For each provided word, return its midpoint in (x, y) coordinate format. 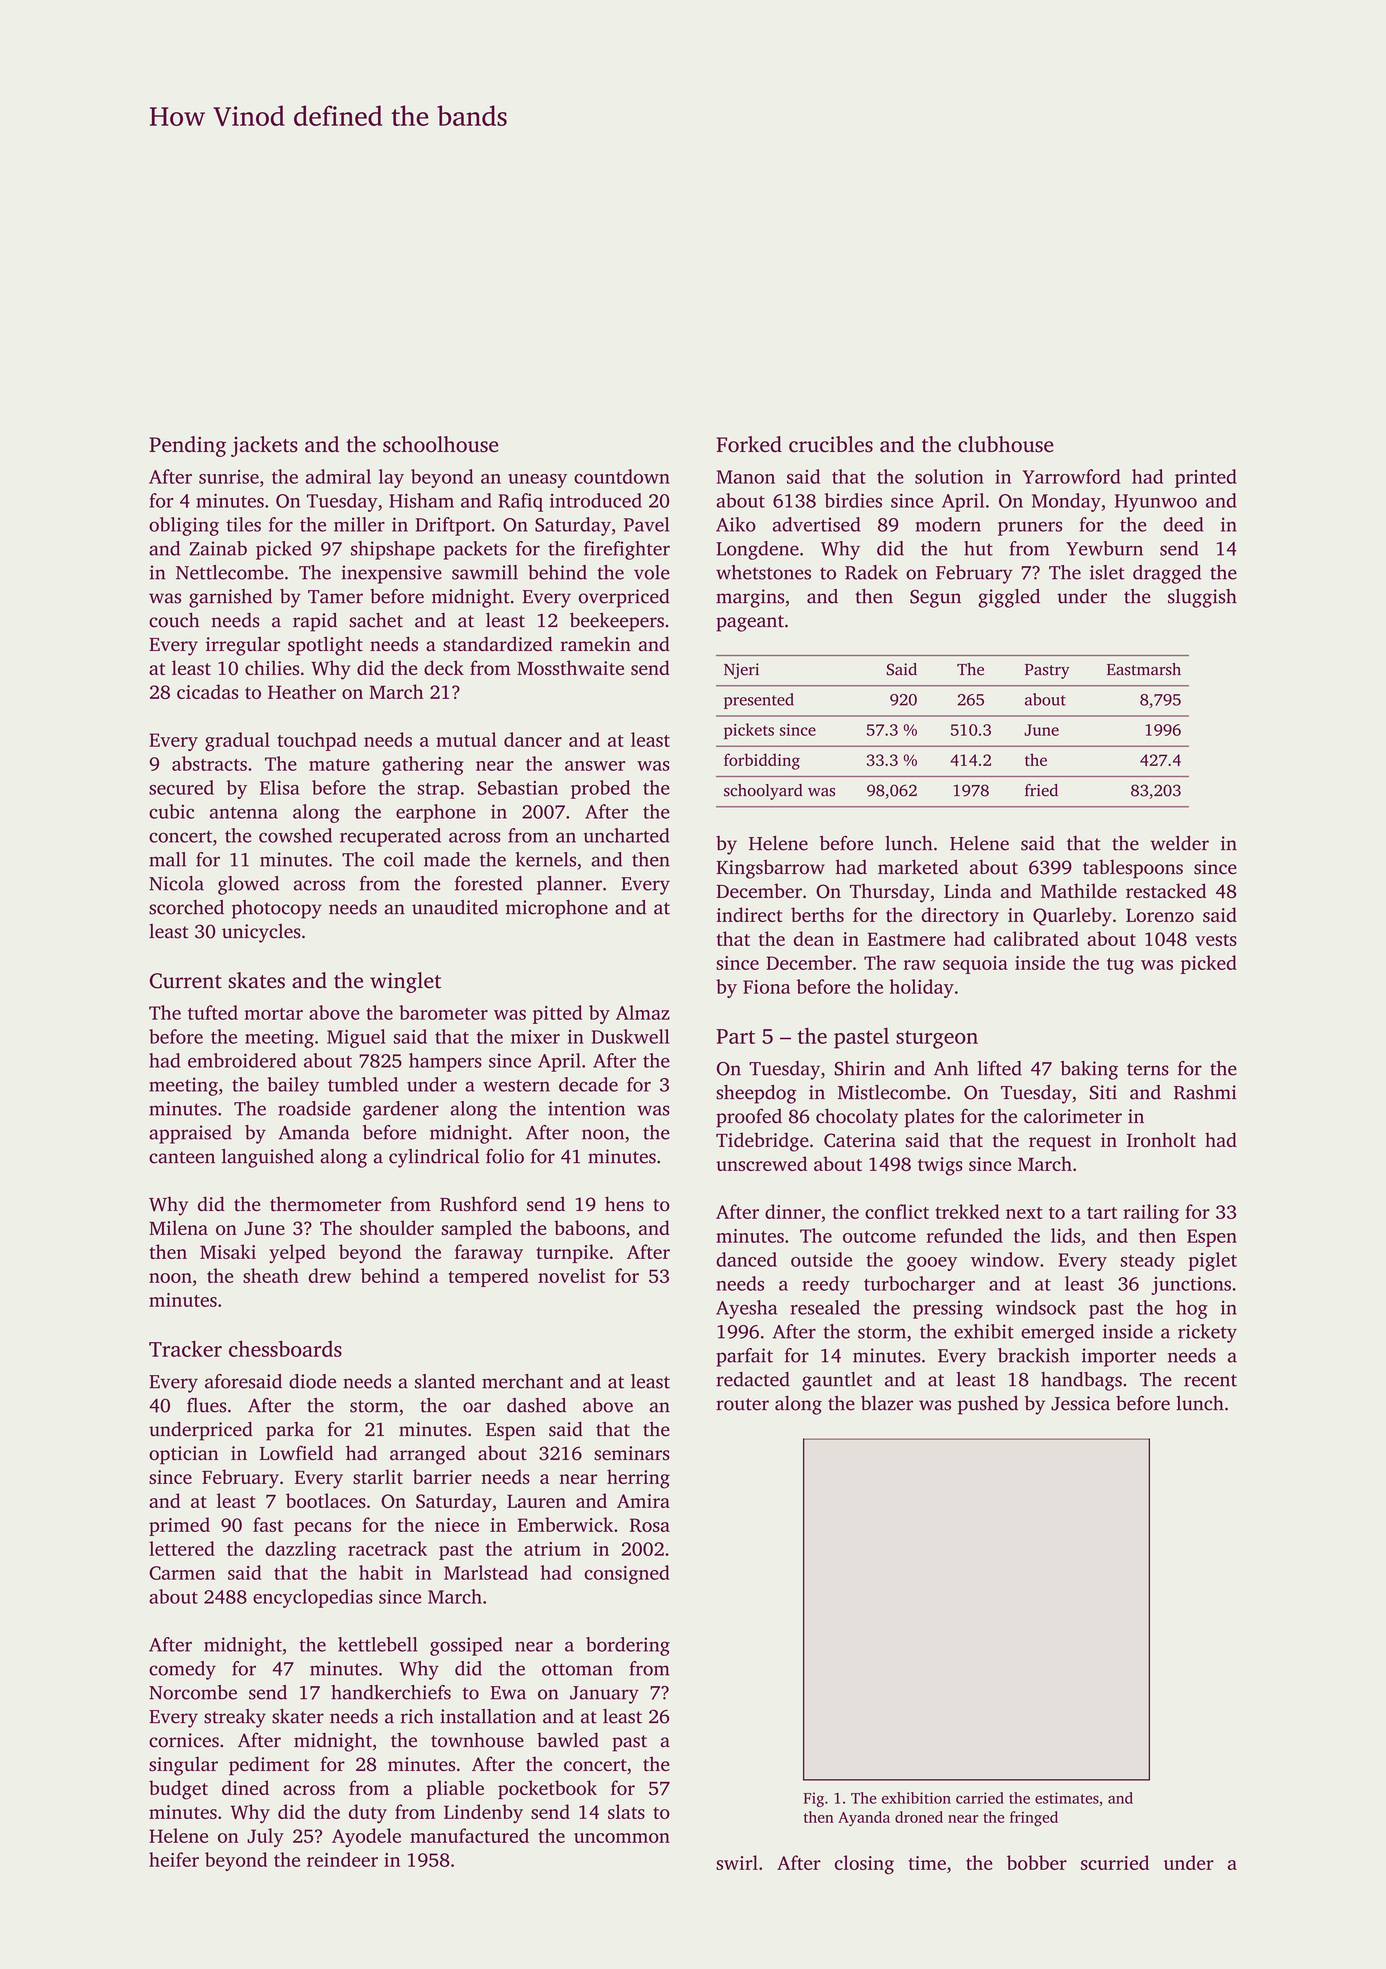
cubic (171, 811)
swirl (737, 1862)
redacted (753, 1379)
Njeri (741, 671)
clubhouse (1006, 444)
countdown (622, 476)
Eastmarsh (1144, 669)
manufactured (469, 1835)
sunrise (229, 477)
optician (183, 1455)
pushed (988, 1405)
